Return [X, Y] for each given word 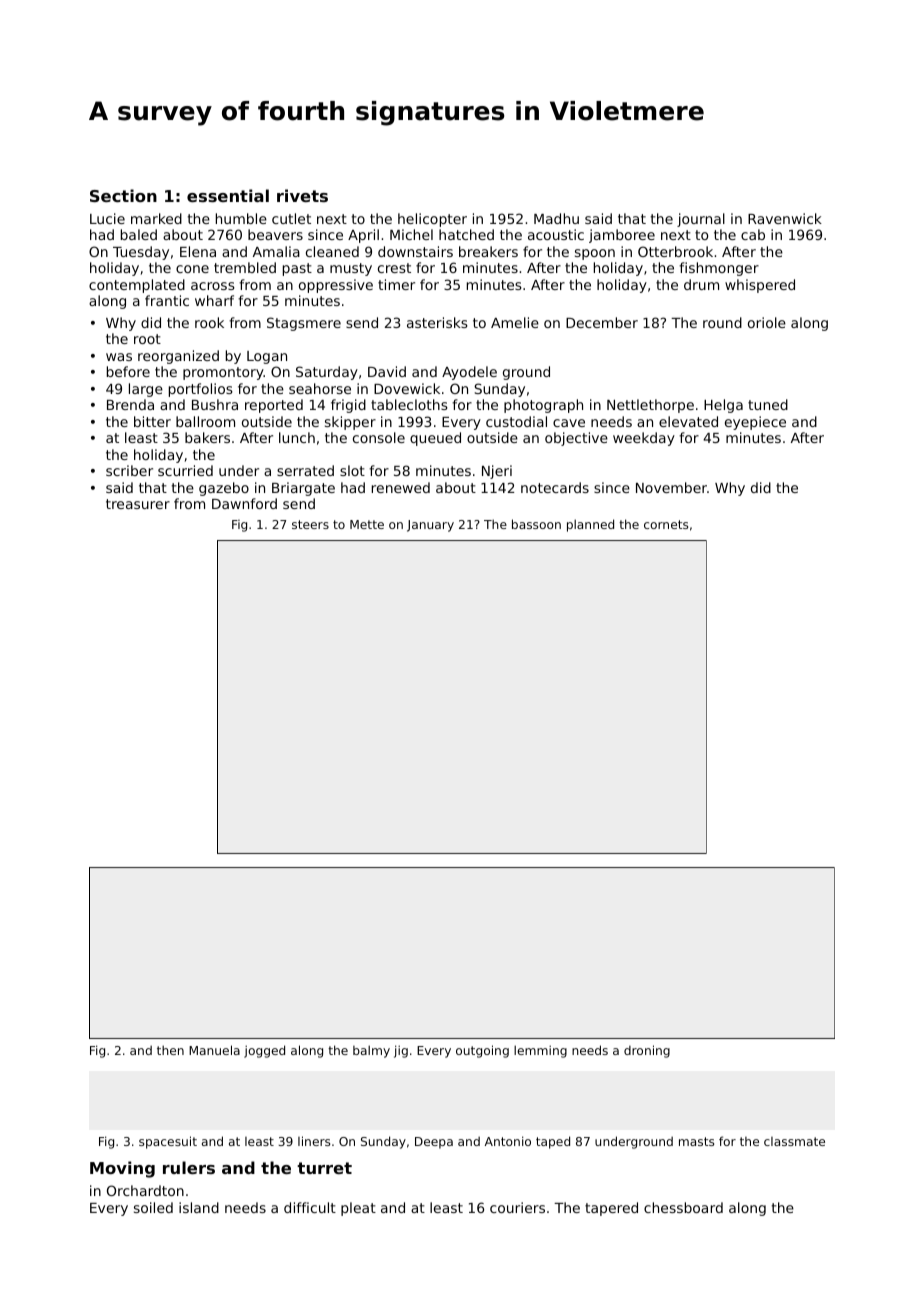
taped [553, 1142]
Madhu [556, 218]
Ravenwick [785, 218]
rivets [302, 195]
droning [647, 1051]
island [199, 1207]
